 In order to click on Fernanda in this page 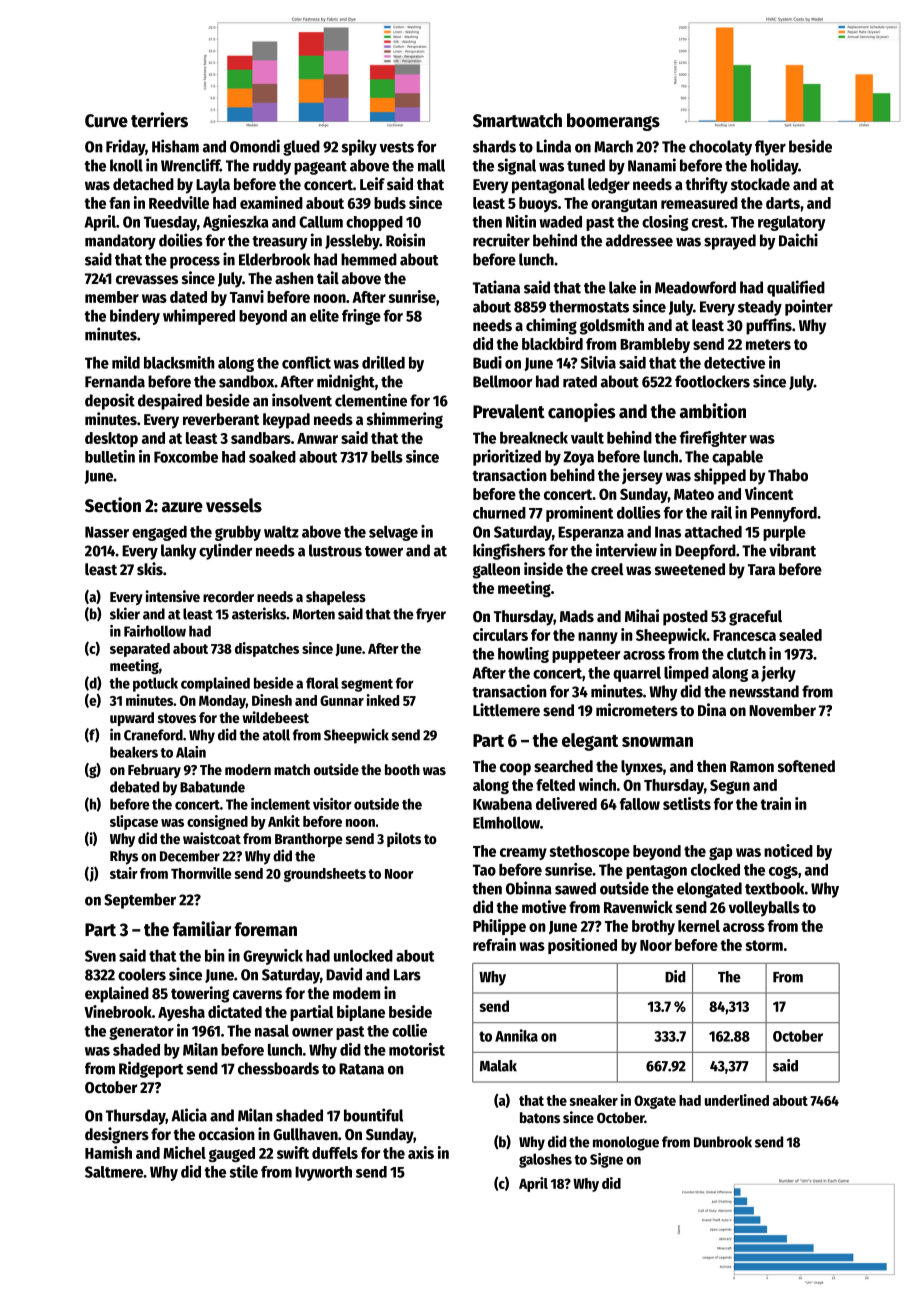, I will do `click(115, 381)`.
